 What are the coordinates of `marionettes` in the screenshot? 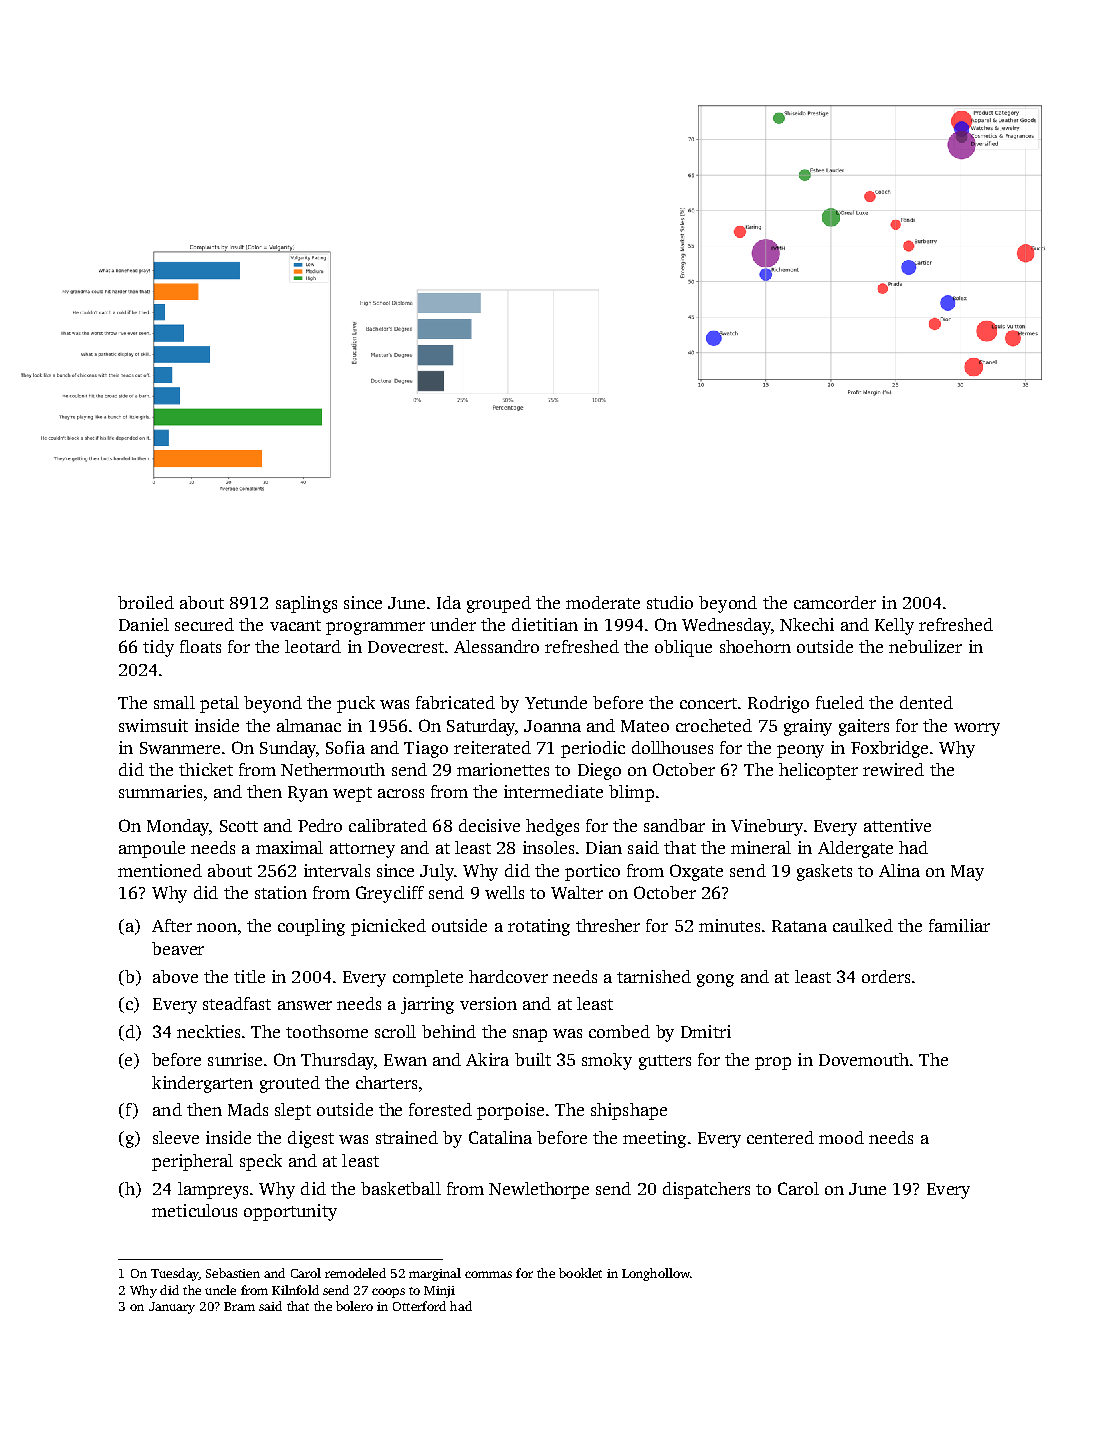 It's located at (503, 769).
